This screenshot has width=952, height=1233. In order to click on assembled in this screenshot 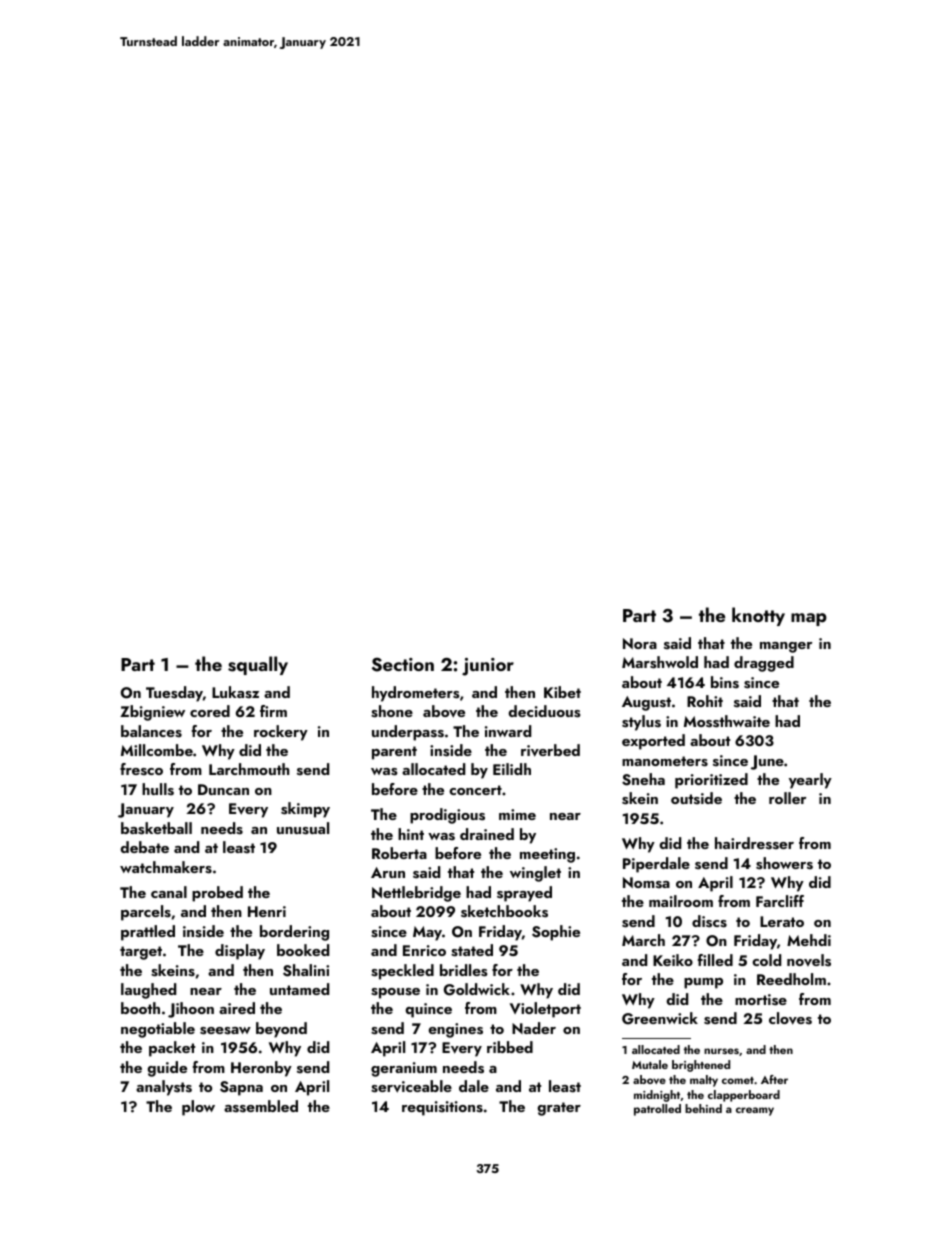, I will do `click(261, 1106)`.
